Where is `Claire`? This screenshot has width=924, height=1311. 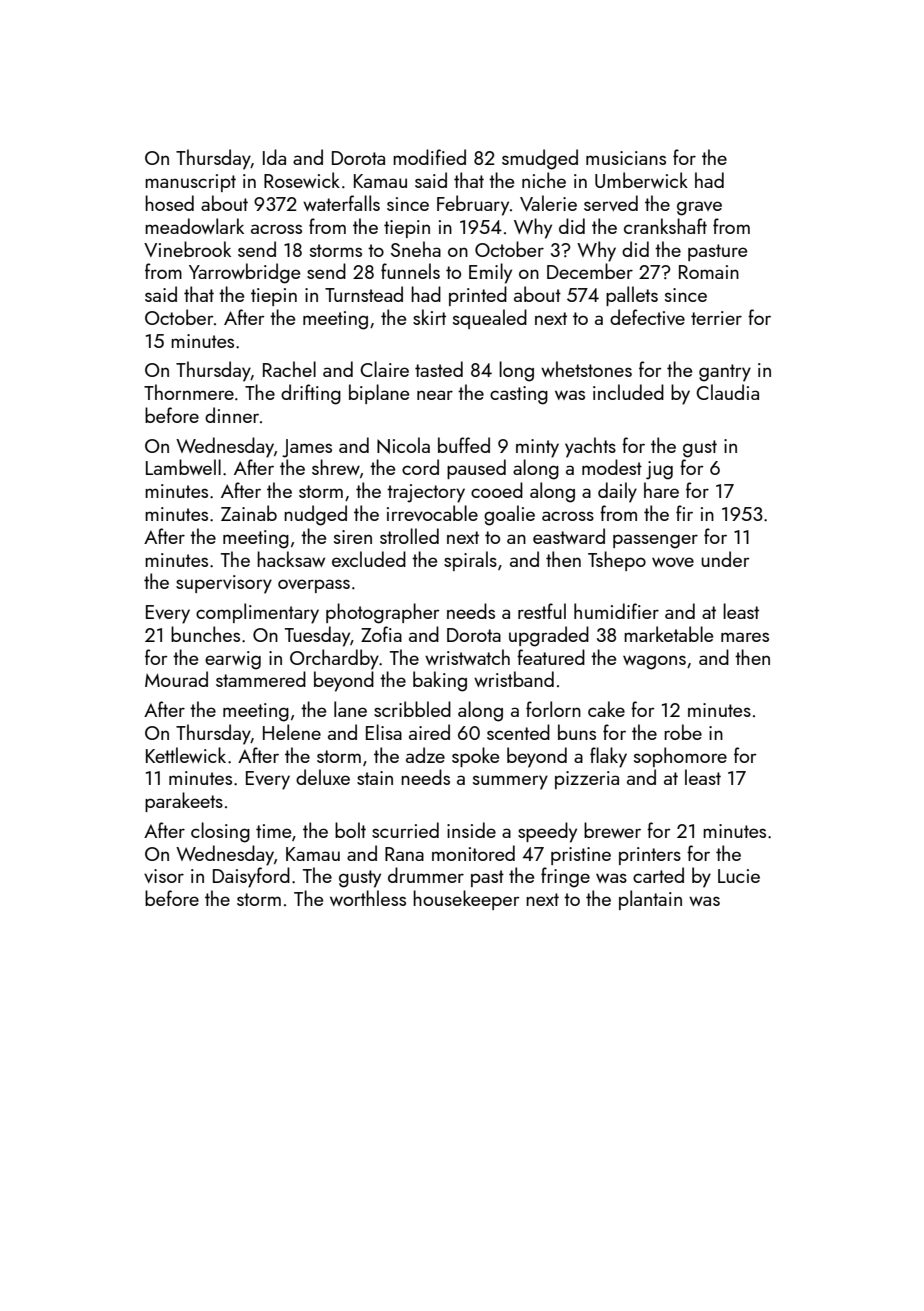 Claire is located at coordinates (384, 369).
